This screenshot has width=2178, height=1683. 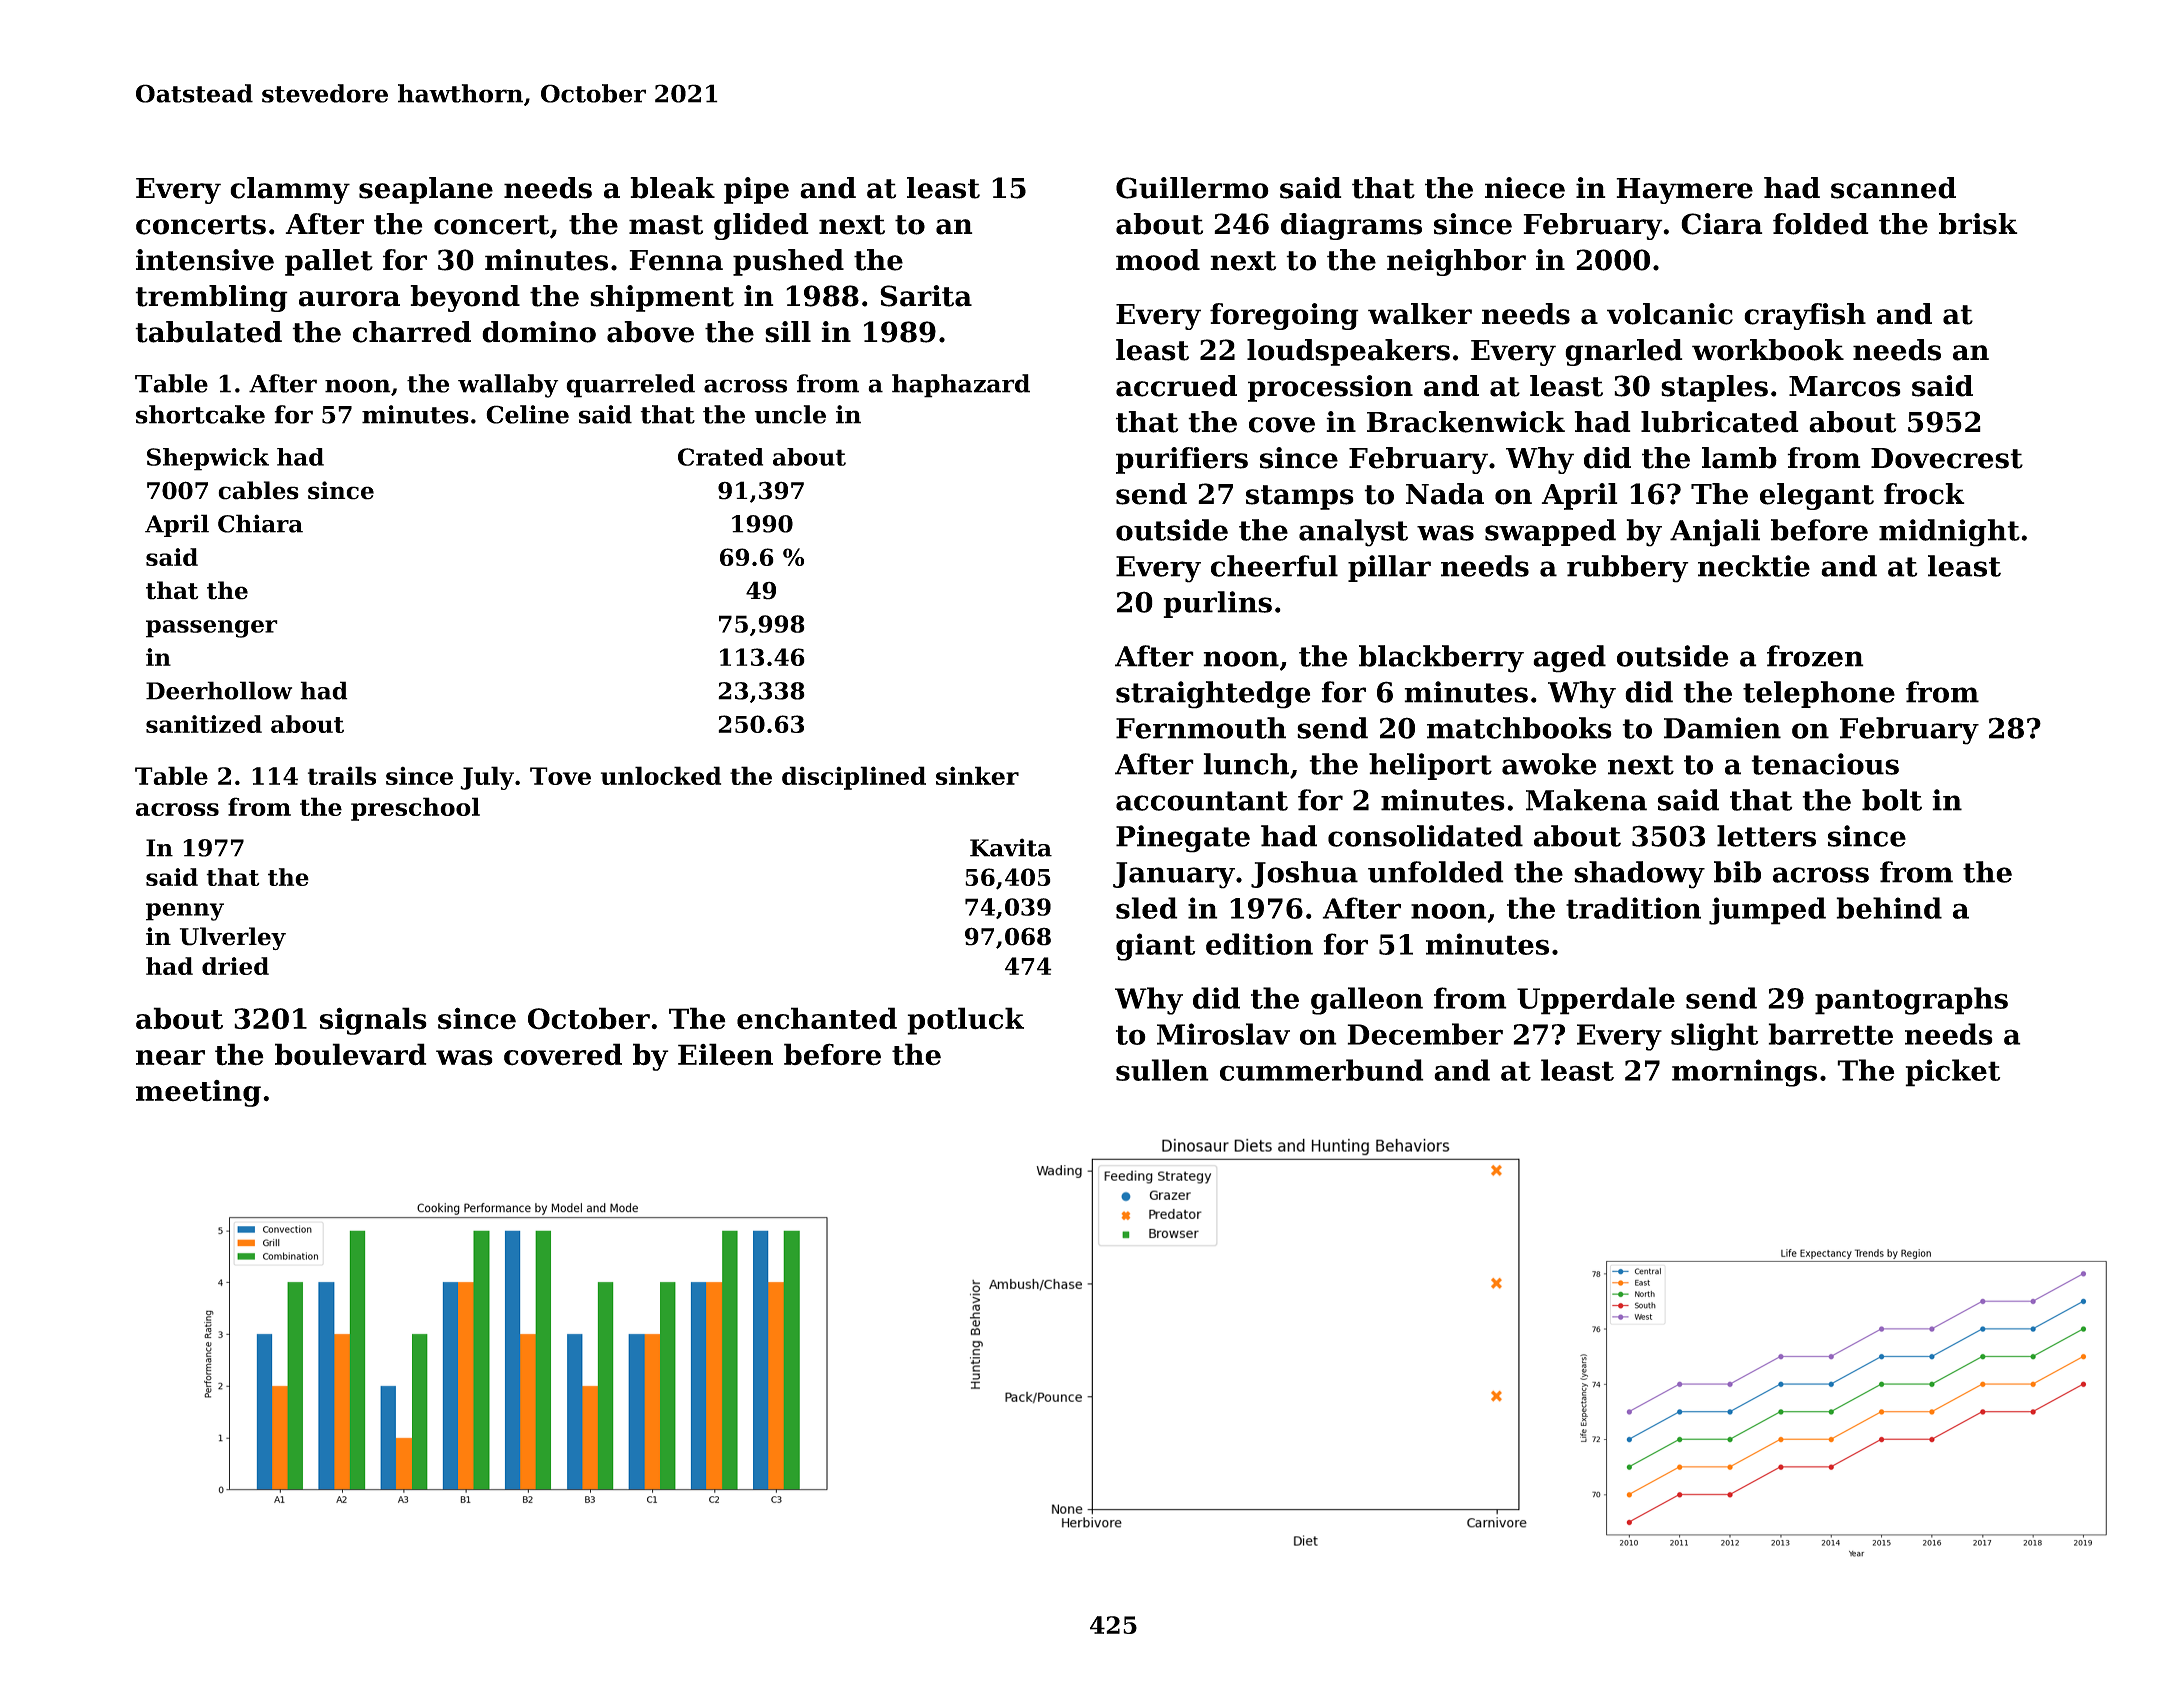 I want to click on jumped, so click(x=1767, y=911).
